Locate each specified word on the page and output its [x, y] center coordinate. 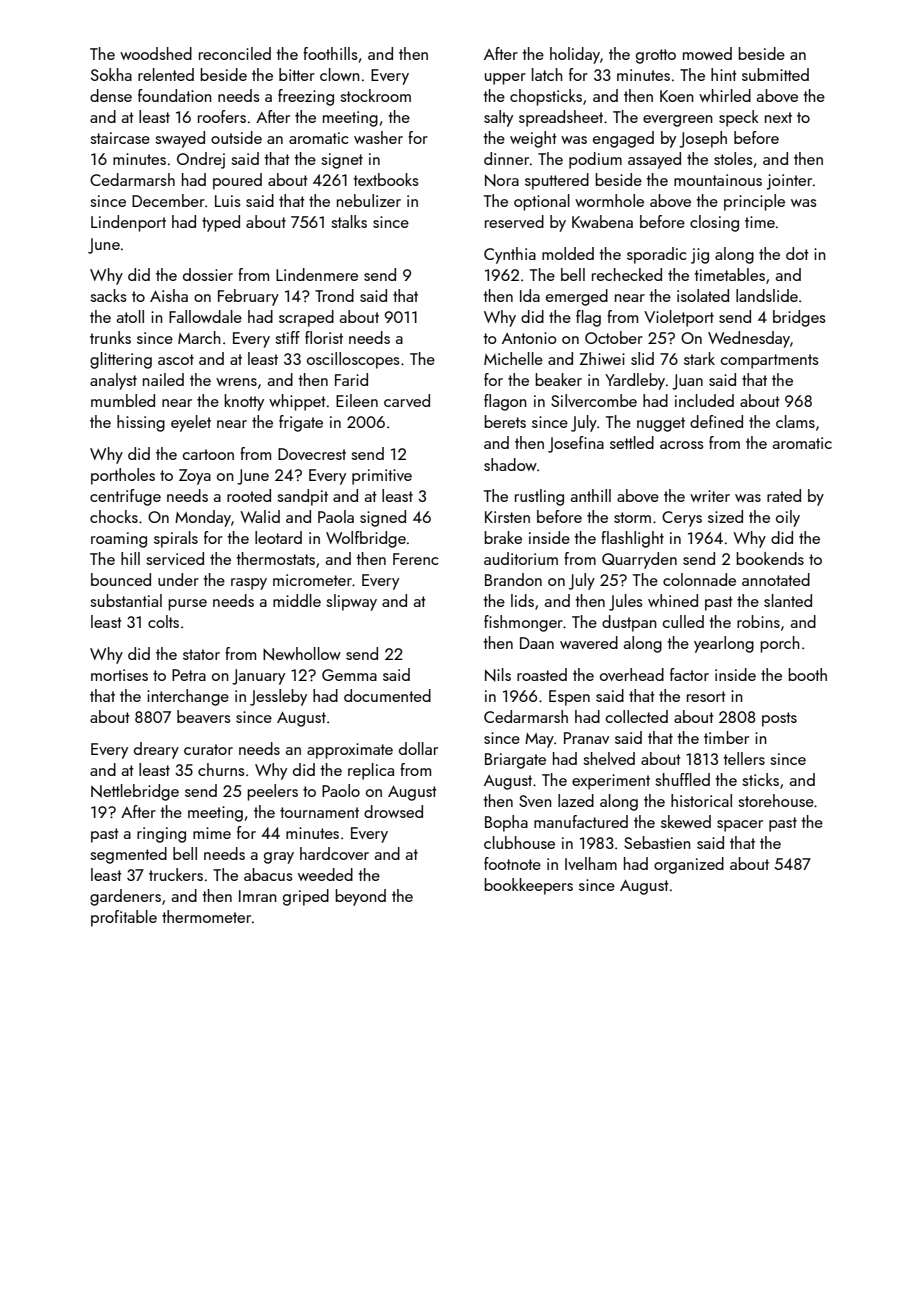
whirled [725, 95]
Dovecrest [312, 454]
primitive [382, 477]
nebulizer [369, 200]
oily [788, 518]
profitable [124, 918]
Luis [228, 201]
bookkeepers [528, 886]
